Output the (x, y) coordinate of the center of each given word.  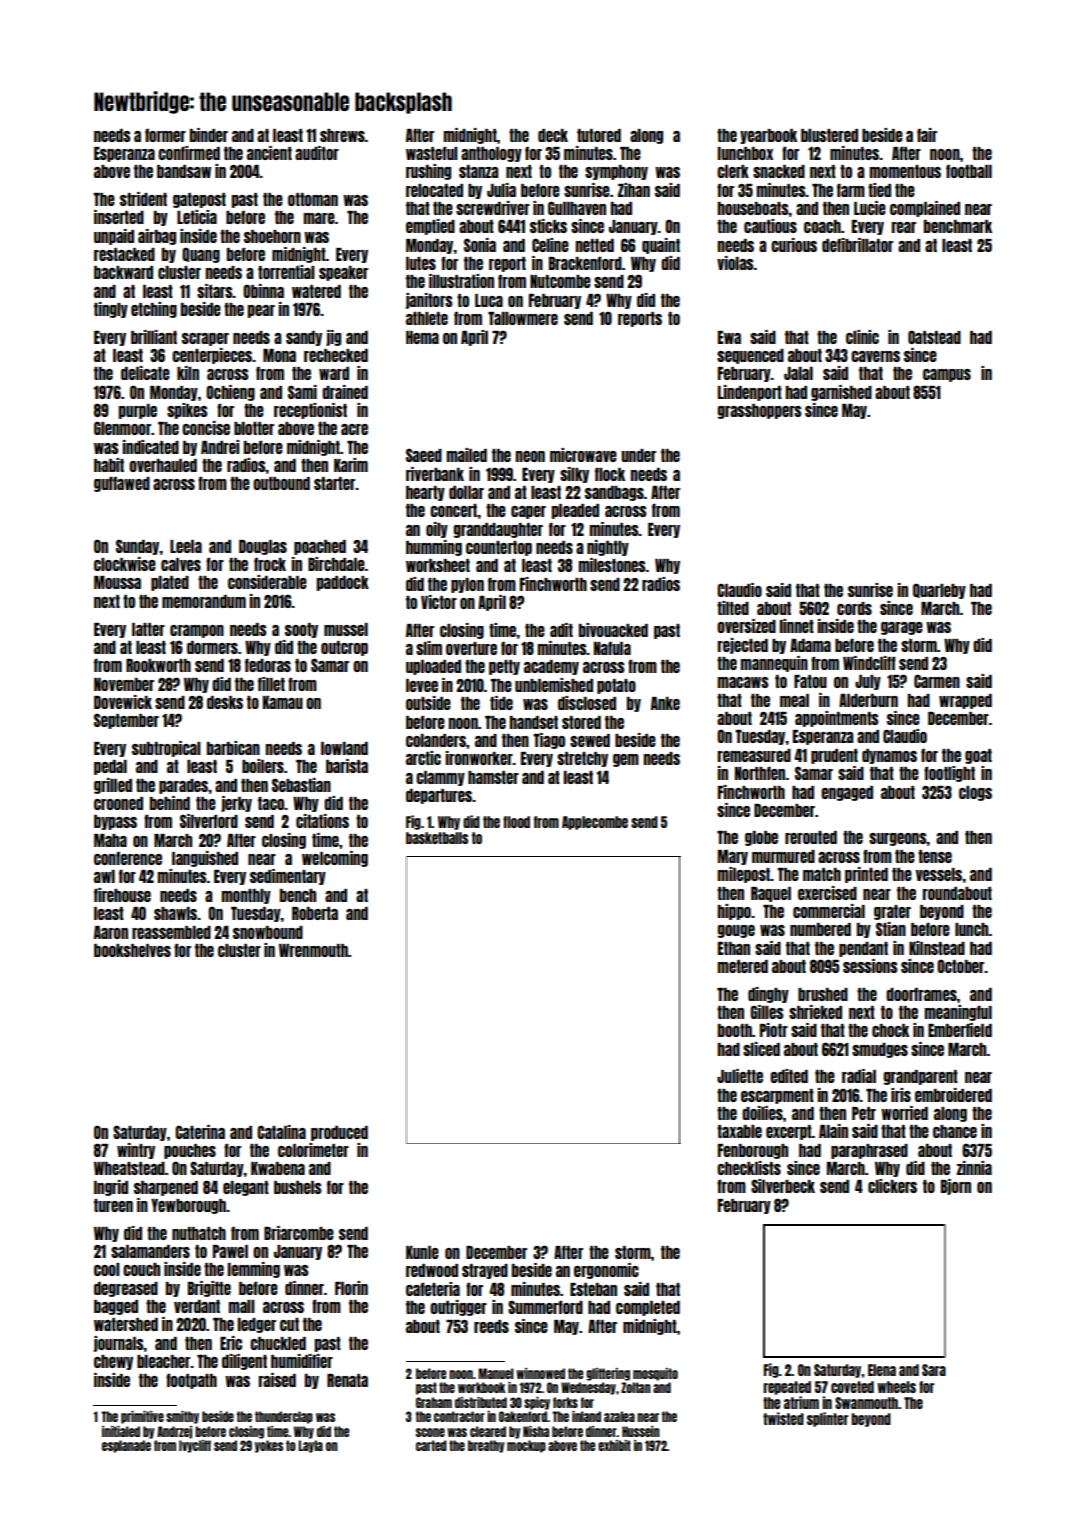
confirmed (189, 153)
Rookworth (158, 665)
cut (289, 1324)
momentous (905, 171)
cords (854, 608)
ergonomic (606, 1271)
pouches (190, 1151)
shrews (342, 135)
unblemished (554, 685)
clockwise (125, 564)
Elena (882, 1370)
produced (339, 1133)
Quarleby (939, 591)
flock (610, 474)
